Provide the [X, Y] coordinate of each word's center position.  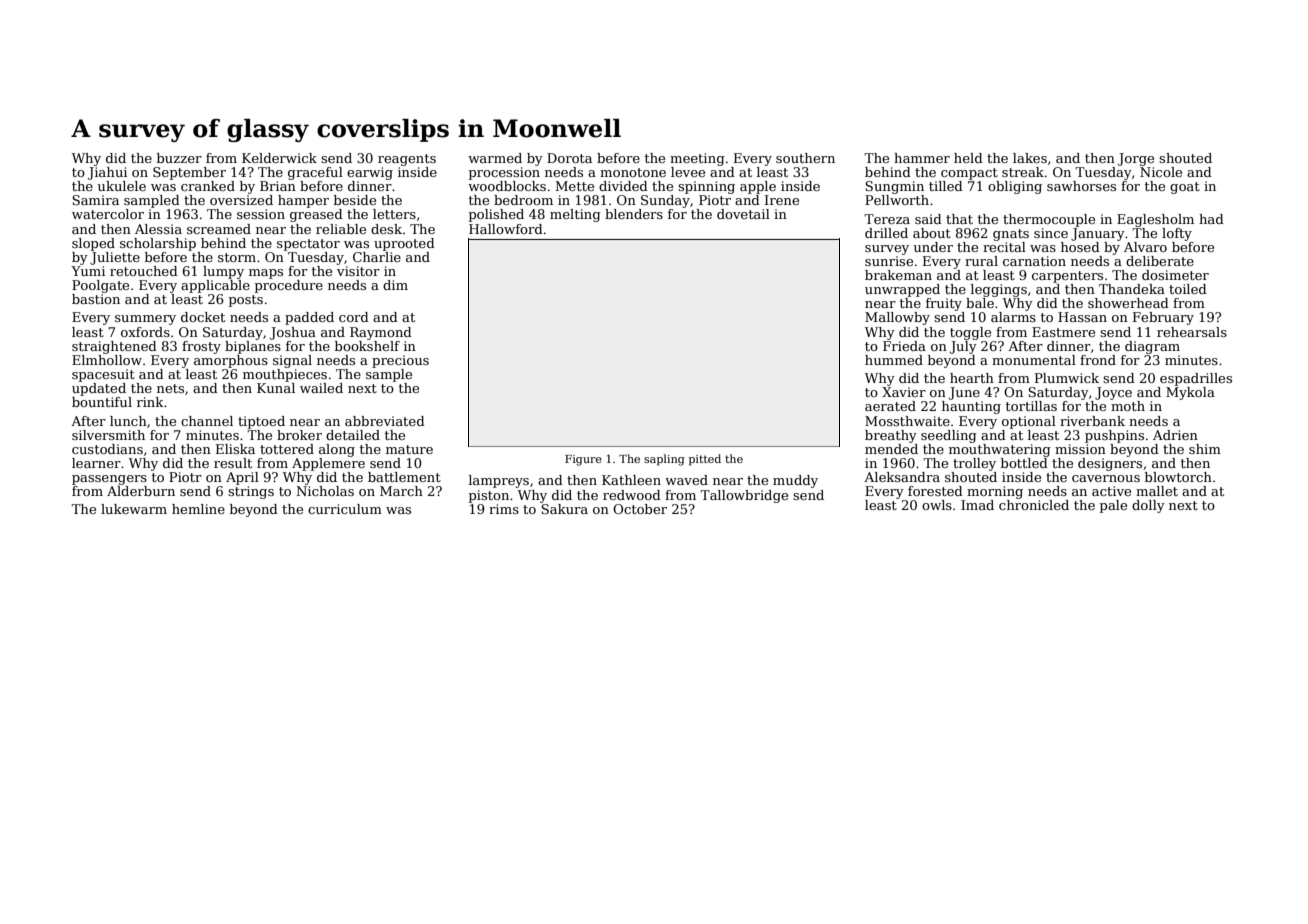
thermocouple [1049, 220]
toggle [970, 333]
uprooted [404, 244]
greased [316, 215]
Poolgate [100, 286]
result [233, 463]
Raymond [381, 333]
